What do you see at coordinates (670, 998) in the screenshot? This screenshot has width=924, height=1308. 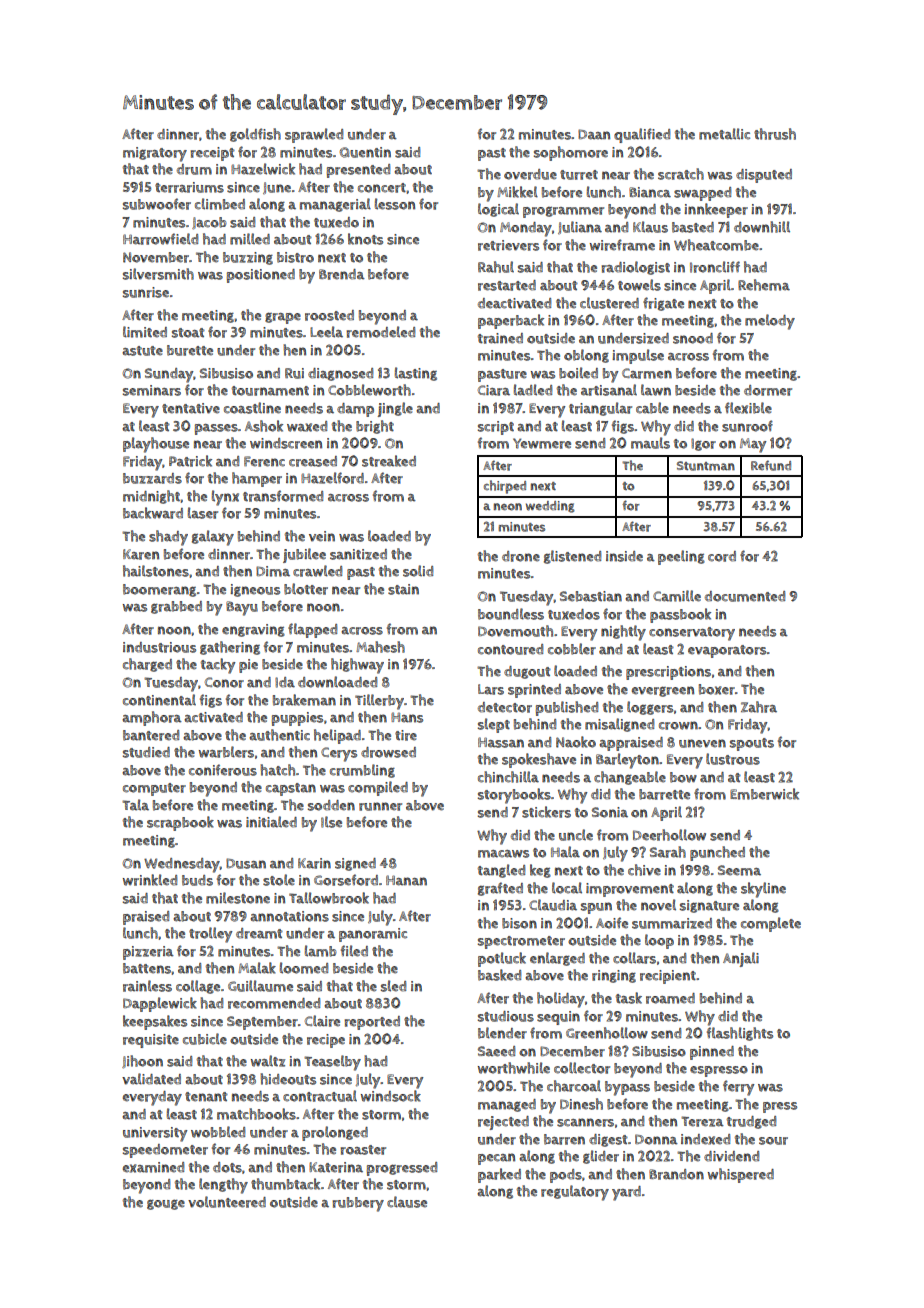 I see `roamed` at bounding box center [670, 998].
